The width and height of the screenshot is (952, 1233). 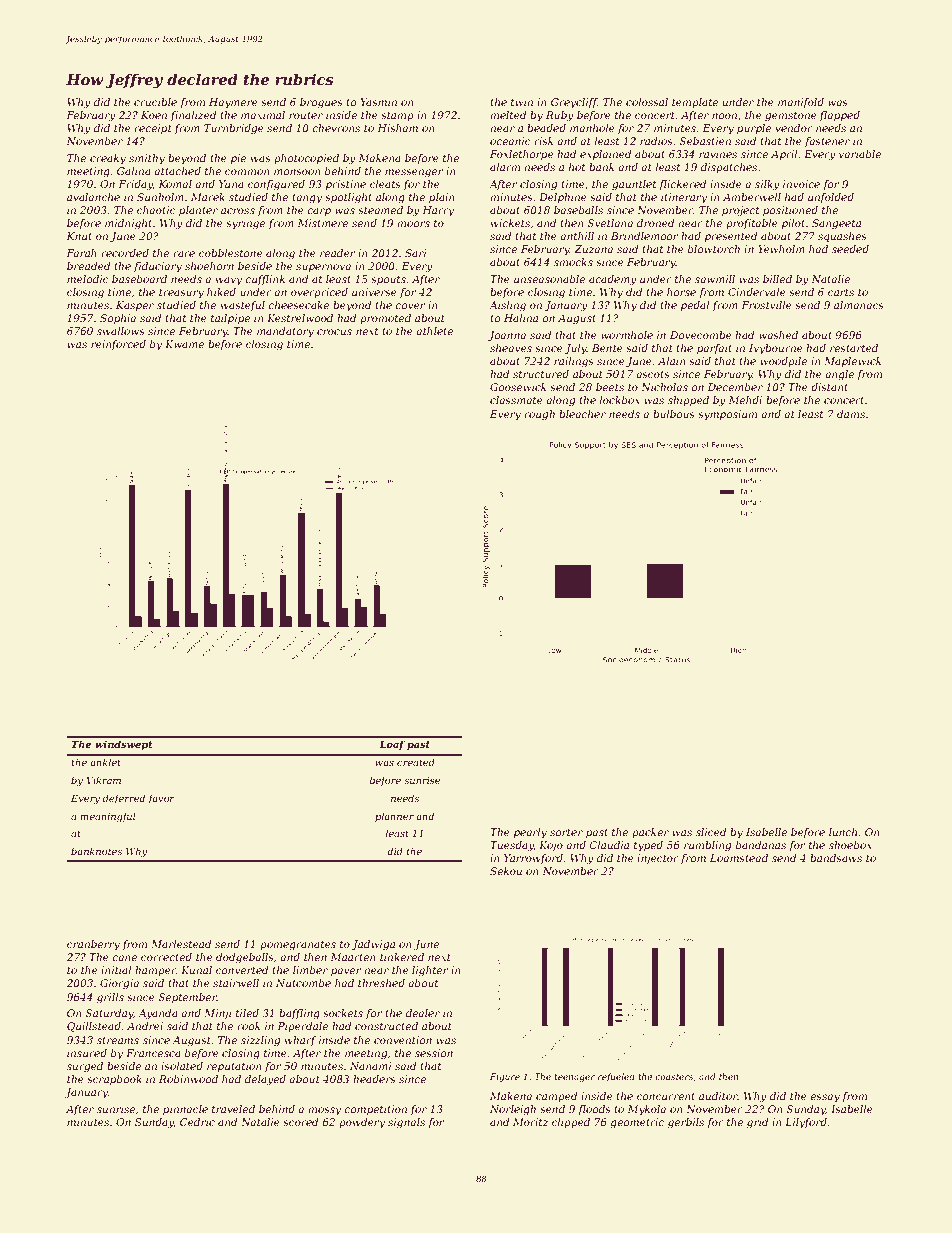 What do you see at coordinates (843, 832) in the screenshot?
I see `lunch` at bounding box center [843, 832].
